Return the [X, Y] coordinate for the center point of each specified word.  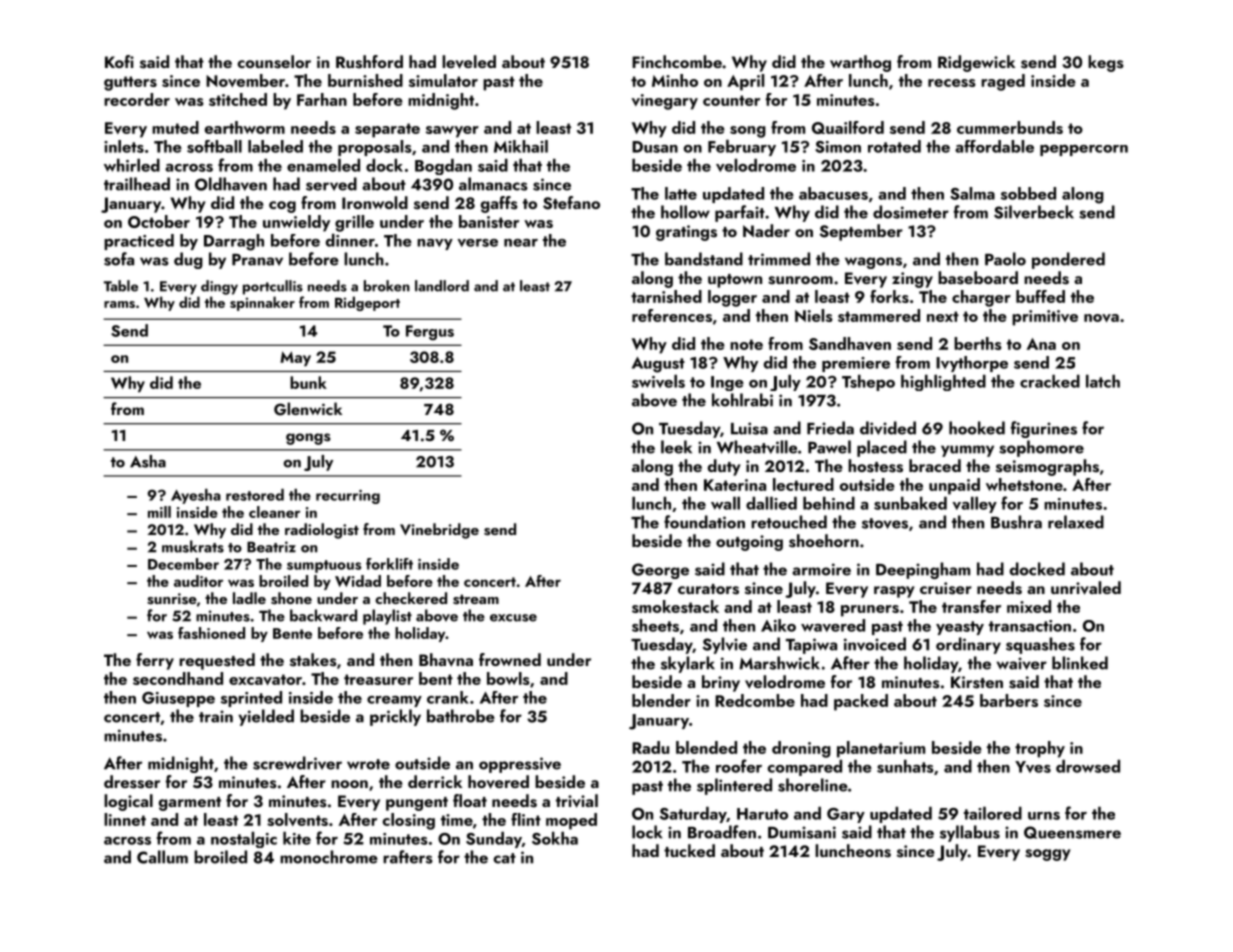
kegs [1106, 63]
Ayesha [196, 496]
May [295, 358]
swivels [658, 381]
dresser [132, 782]
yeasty [960, 628]
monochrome [329, 857]
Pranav [257, 260]
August [658, 365]
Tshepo [868, 383]
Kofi [119, 61]
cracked [1050, 381]
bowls [508, 678]
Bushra [1016, 522]
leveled [469, 62]
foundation [704, 522]
